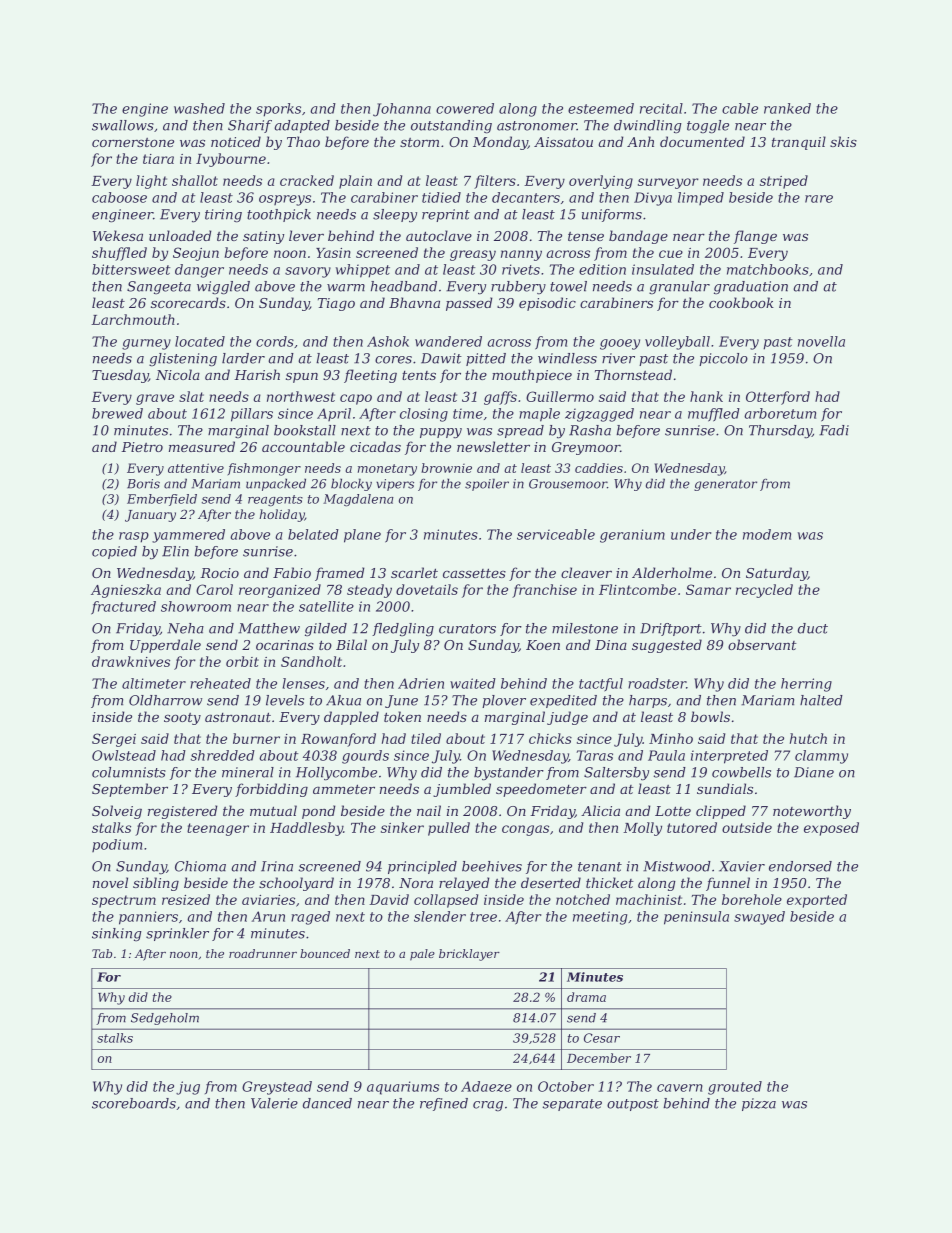 This image has height=1233, width=952. Describe the element at coordinates (274, 1103) in the image. I see `Valerie` at that location.
